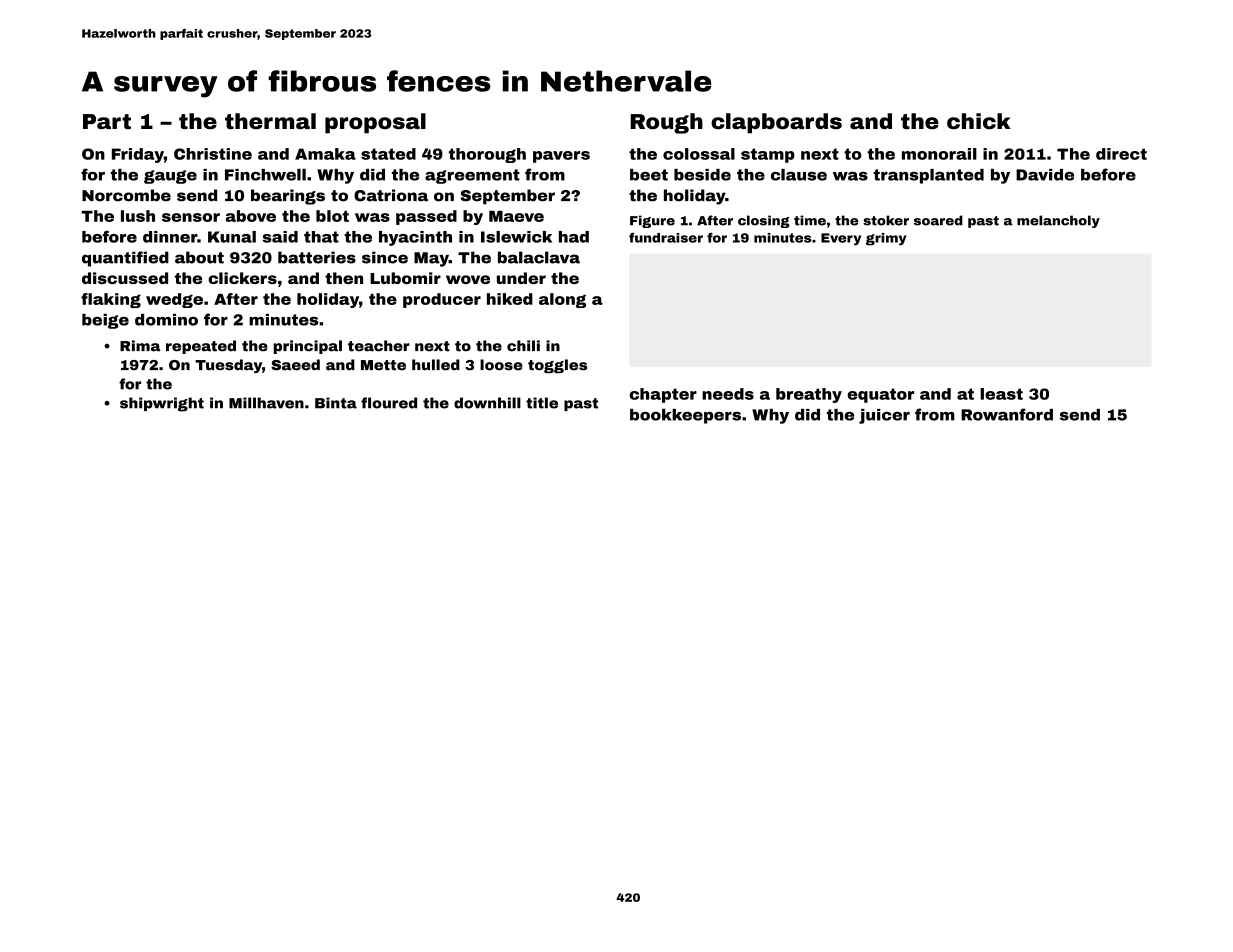 Image resolution: width=1233 pixels, height=952 pixels. Describe the element at coordinates (1121, 154) in the screenshot. I see `direct` at that location.
